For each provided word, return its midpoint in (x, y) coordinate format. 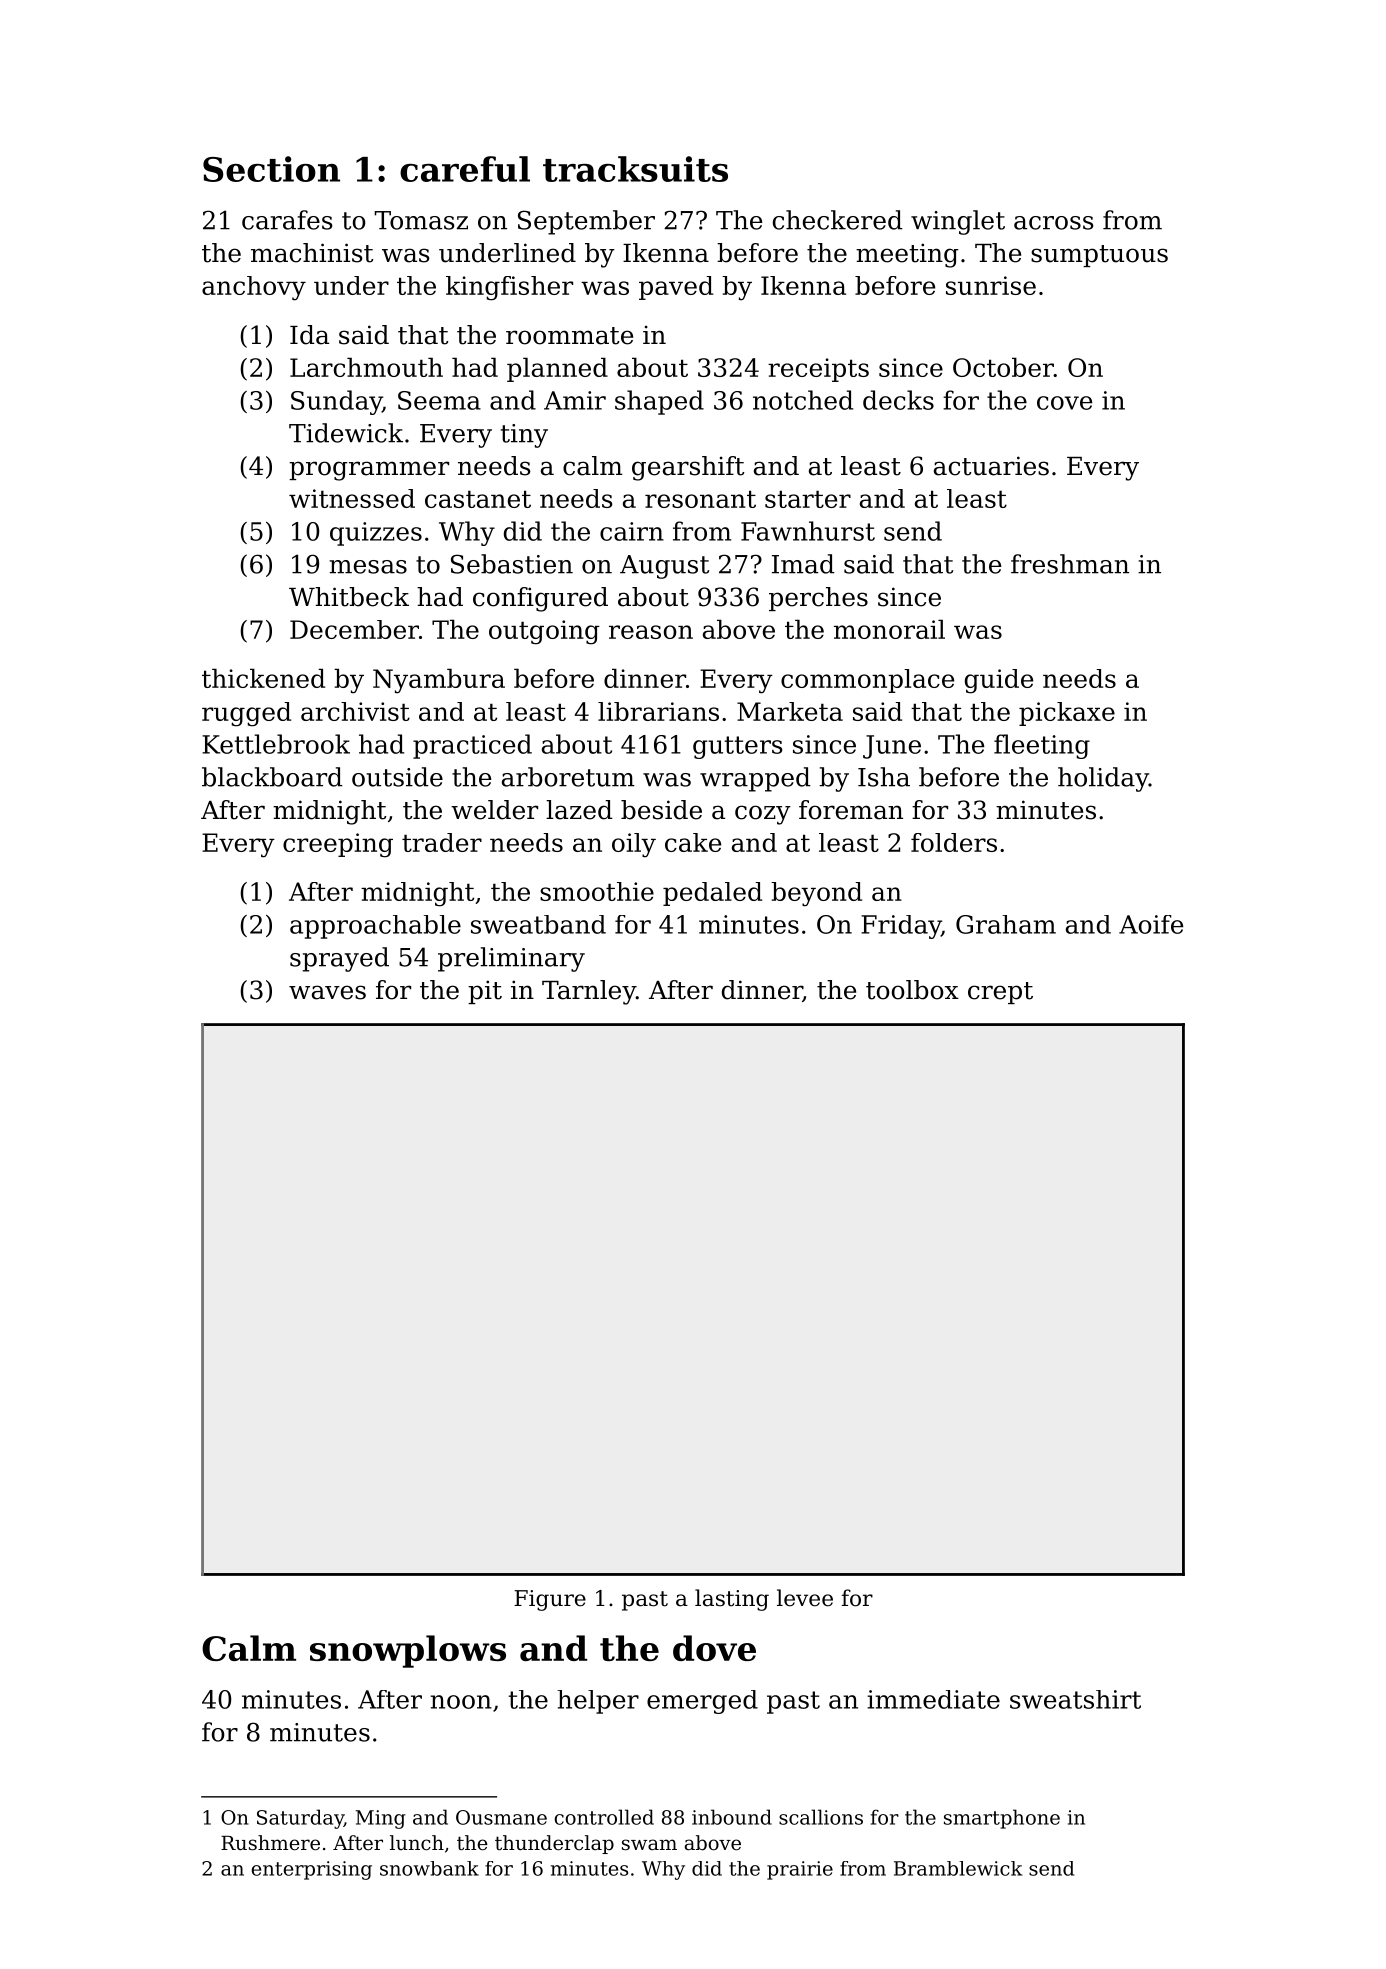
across (1054, 223)
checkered (838, 220)
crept (1000, 993)
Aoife (1151, 924)
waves (327, 992)
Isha (884, 777)
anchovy (254, 288)
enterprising (311, 1870)
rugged (246, 714)
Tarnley (589, 992)
